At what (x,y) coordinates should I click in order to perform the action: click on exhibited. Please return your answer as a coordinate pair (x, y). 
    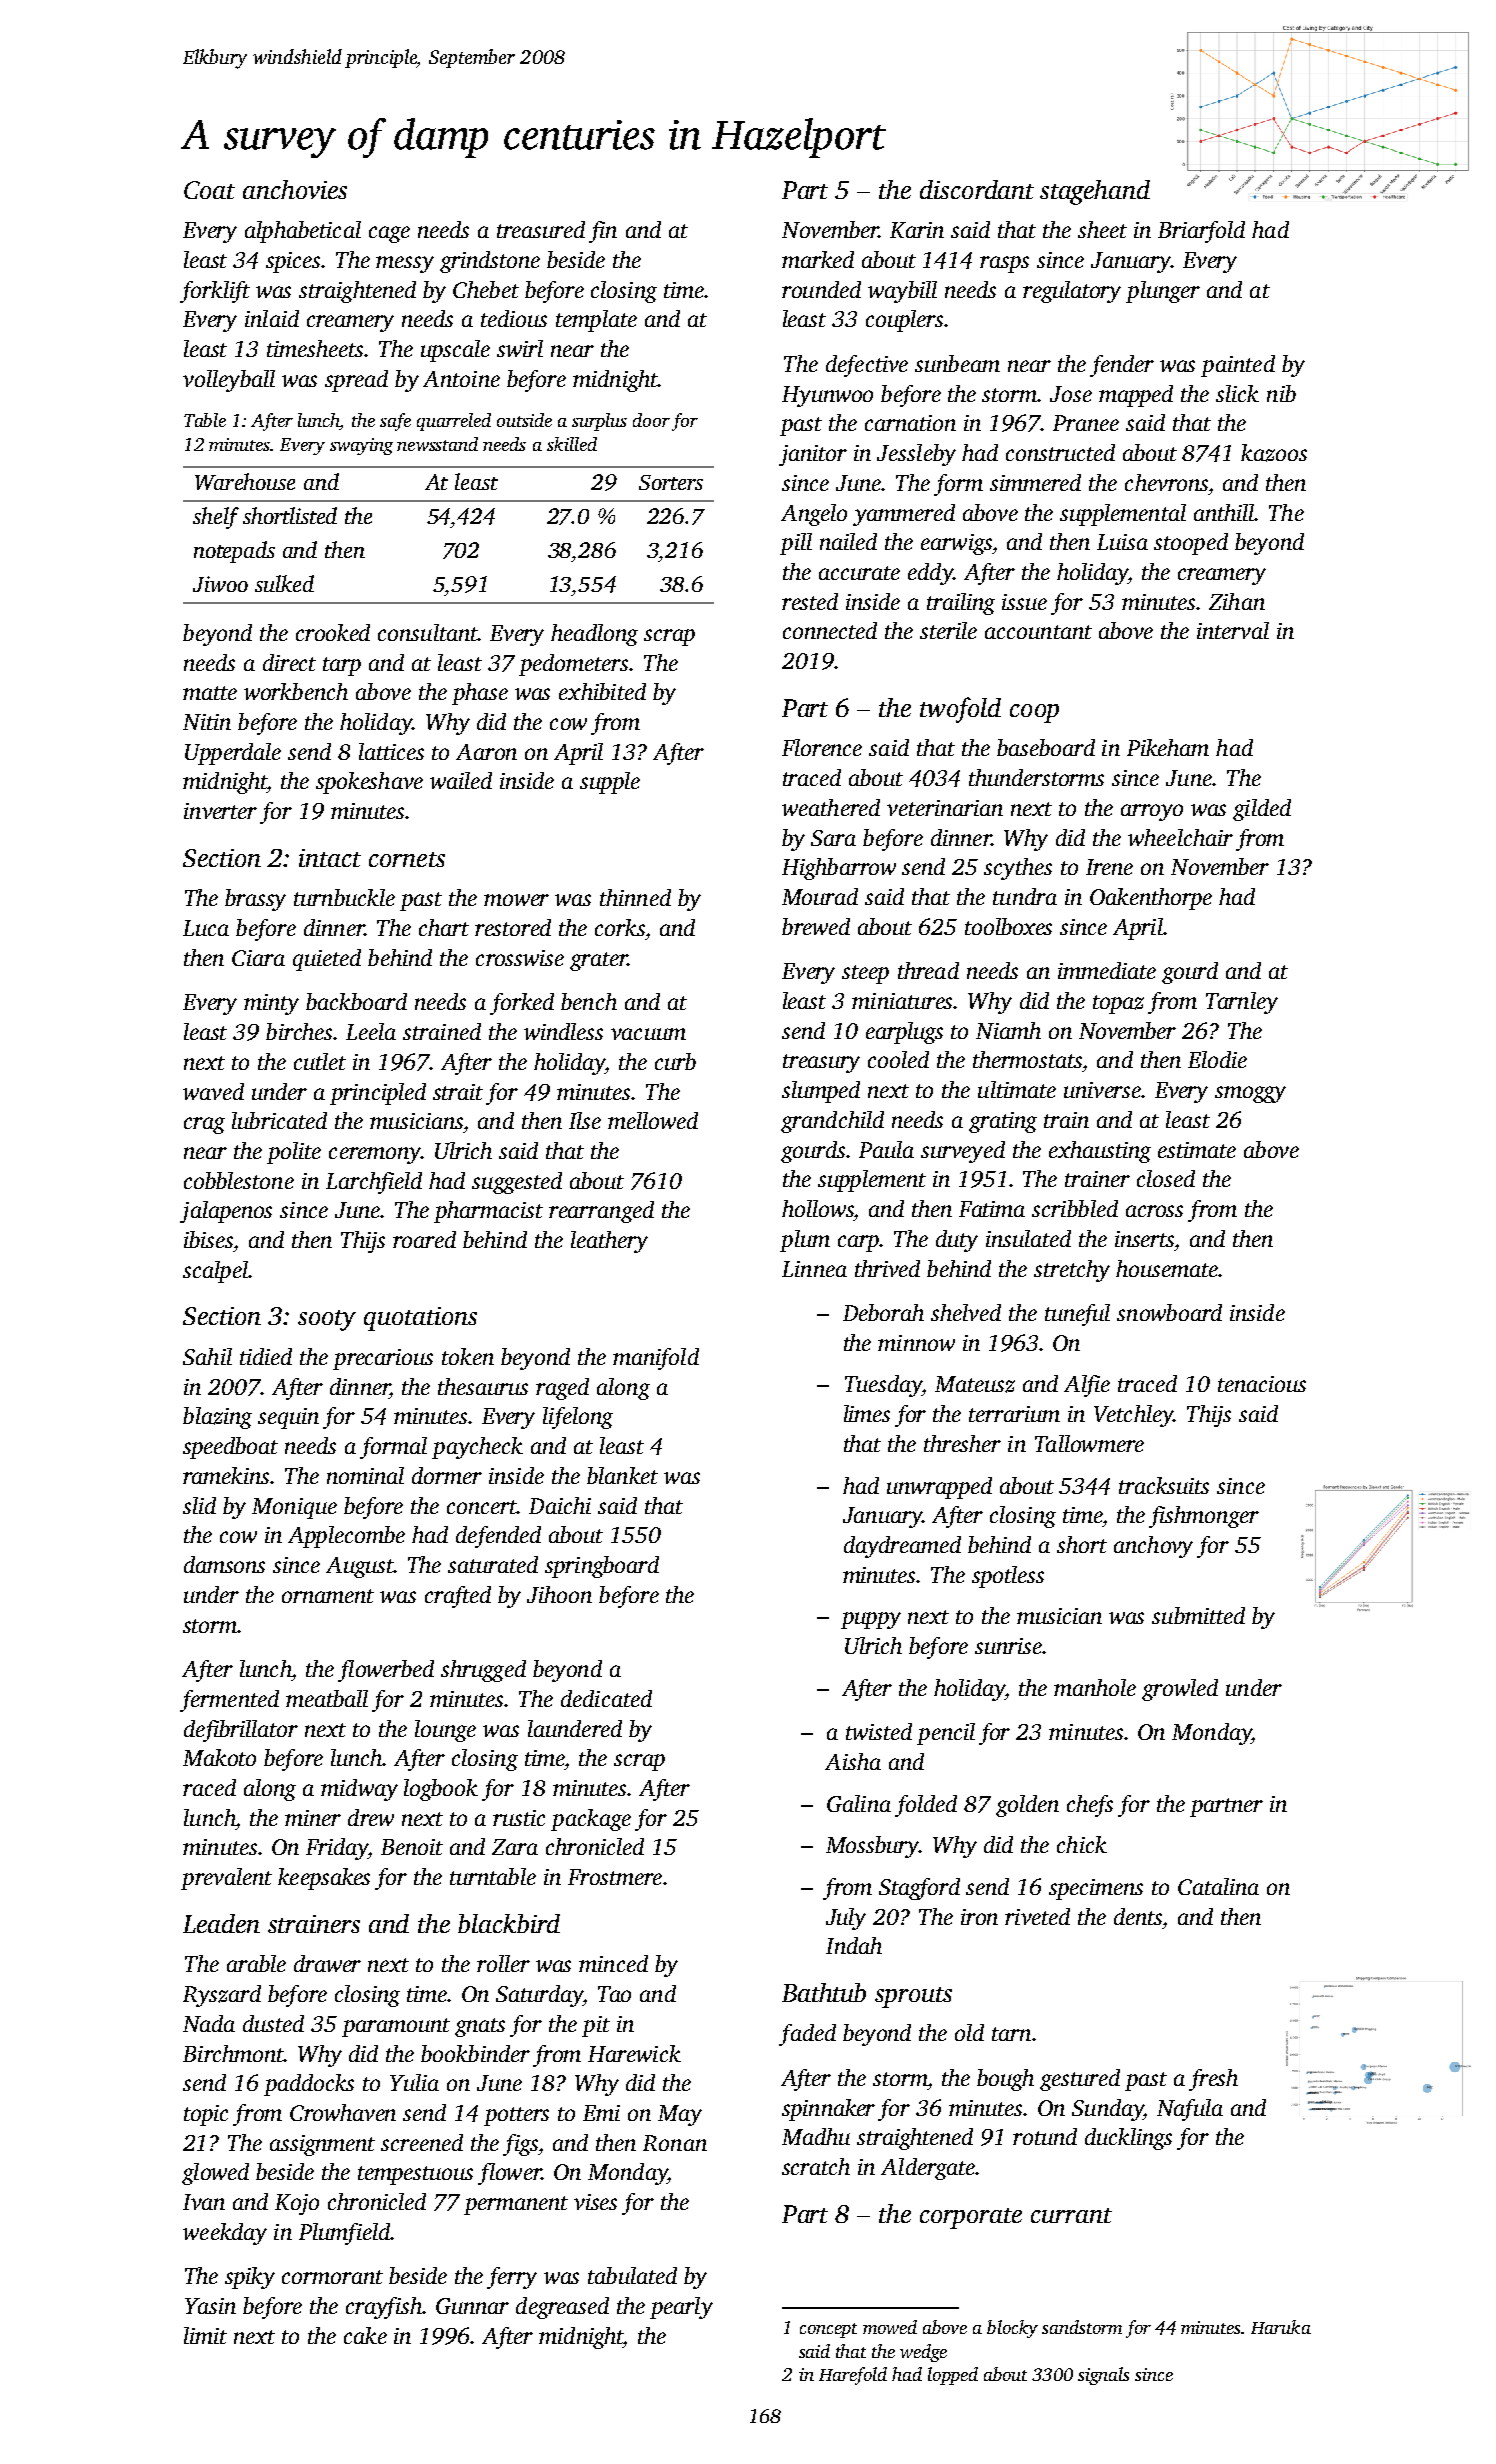
    Looking at the image, I should click on (602, 691).
